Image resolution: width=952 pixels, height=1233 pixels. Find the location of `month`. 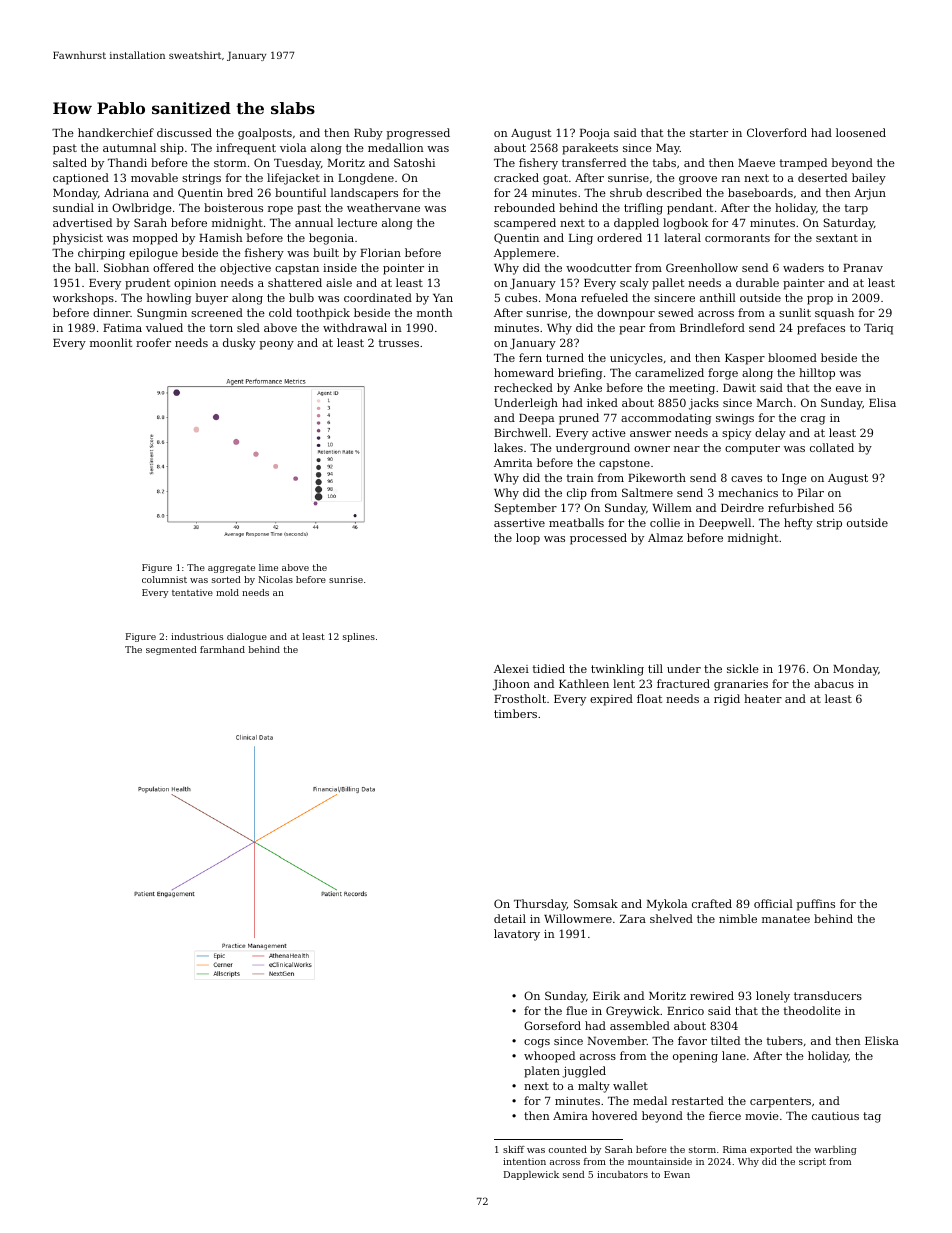

month is located at coordinates (435, 312).
